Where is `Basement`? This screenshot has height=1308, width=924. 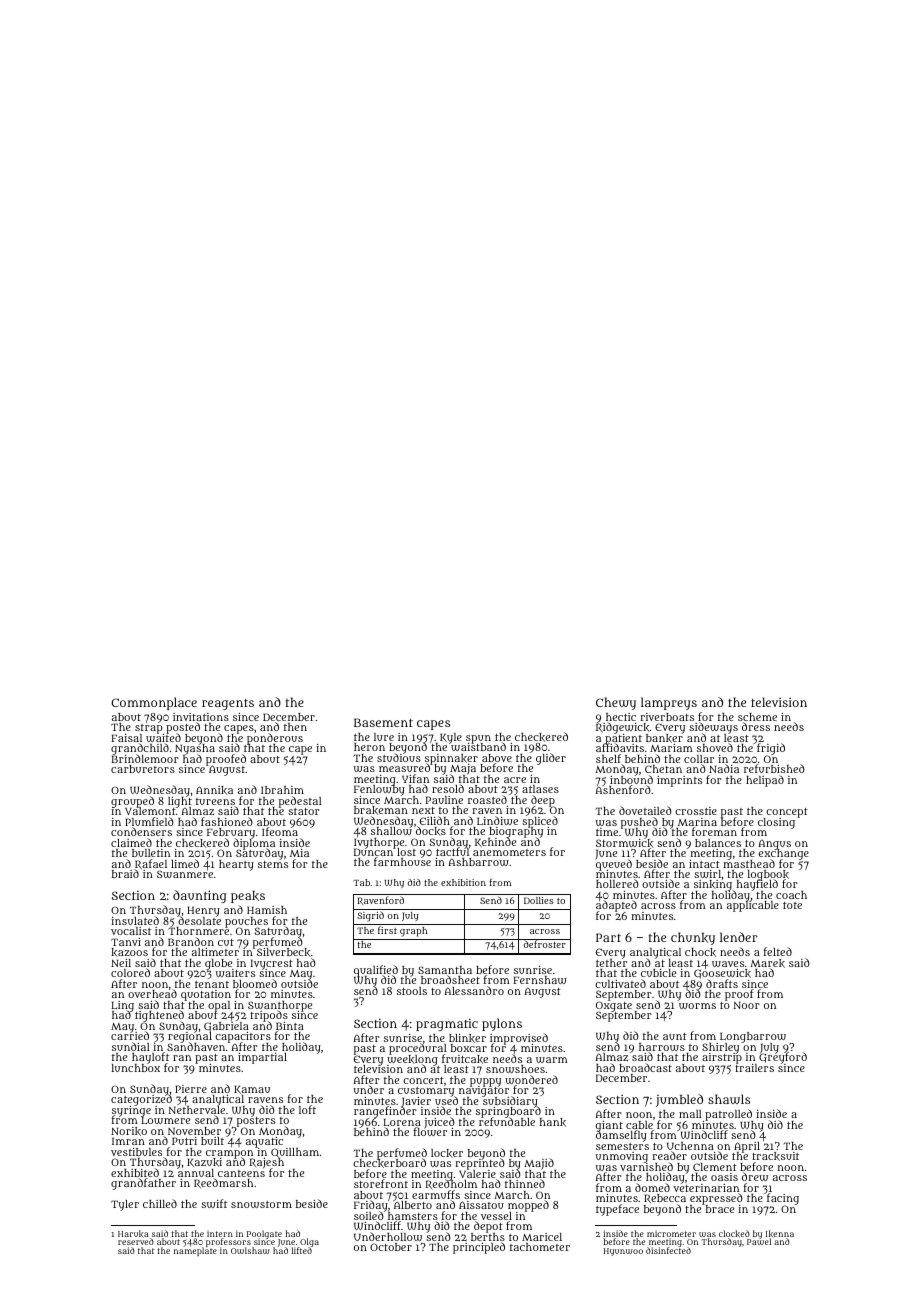 Basement is located at coordinates (383, 722).
